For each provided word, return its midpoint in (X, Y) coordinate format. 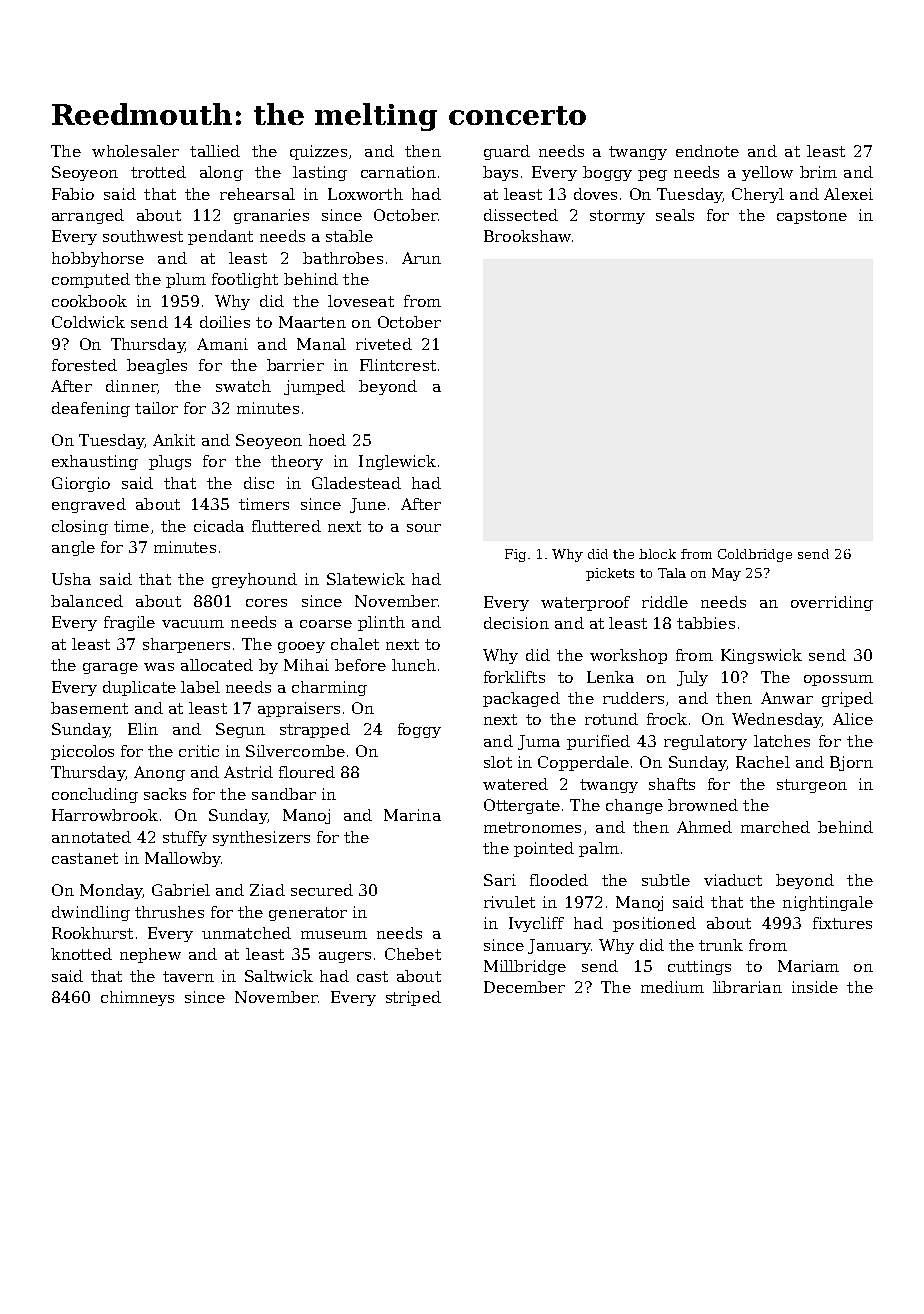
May (726, 574)
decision (516, 623)
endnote (707, 151)
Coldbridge (755, 555)
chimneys (137, 998)
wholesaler (135, 151)
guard (507, 152)
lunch (414, 665)
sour (424, 528)
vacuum (193, 624)
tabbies (706, 623)
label (200, 687)
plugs (170, 462)
